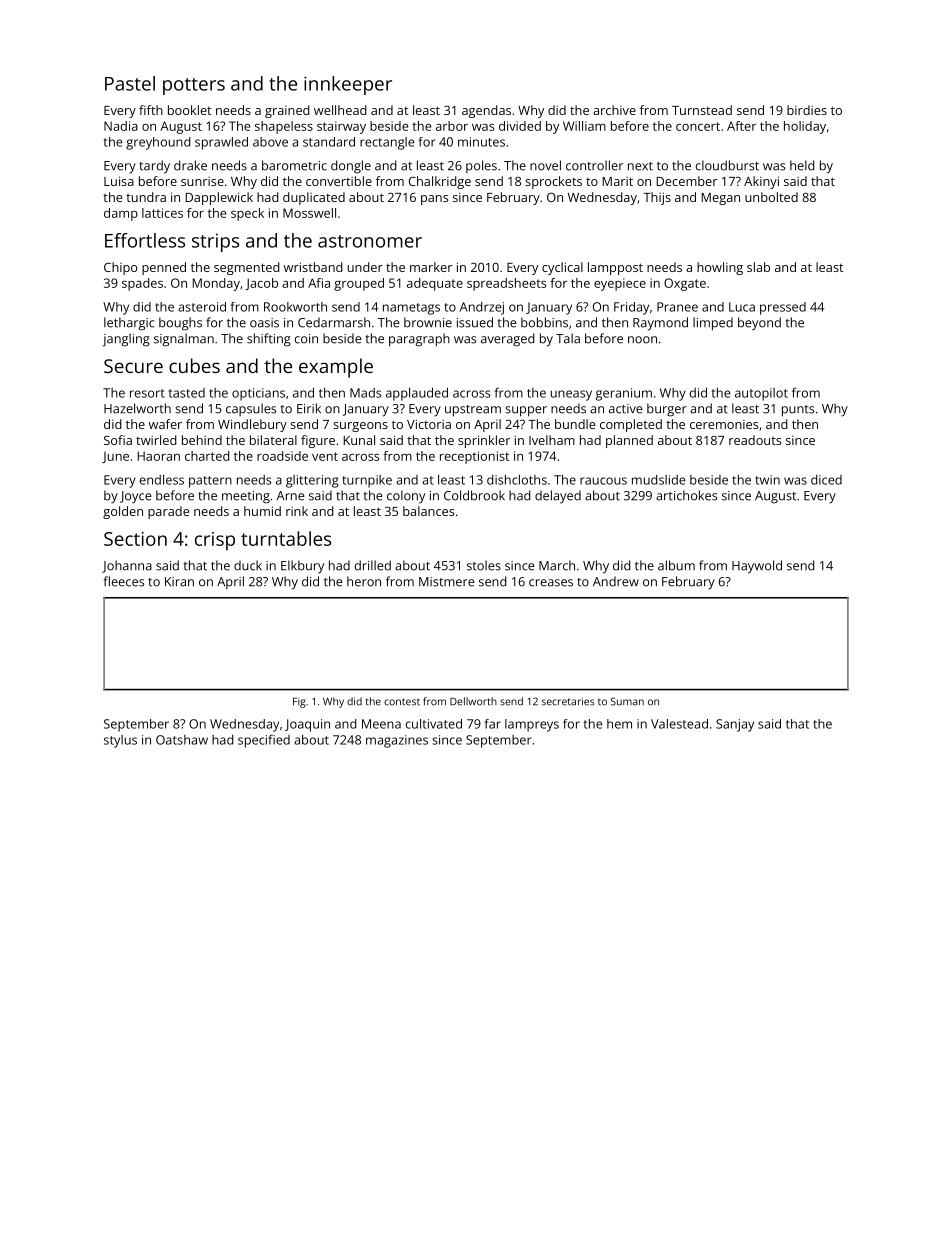 The width and height of the image is (952, 1233). What do you see at coordinates (194, 86) in the image?
I see `potters` at bounding box center [194, 86].
